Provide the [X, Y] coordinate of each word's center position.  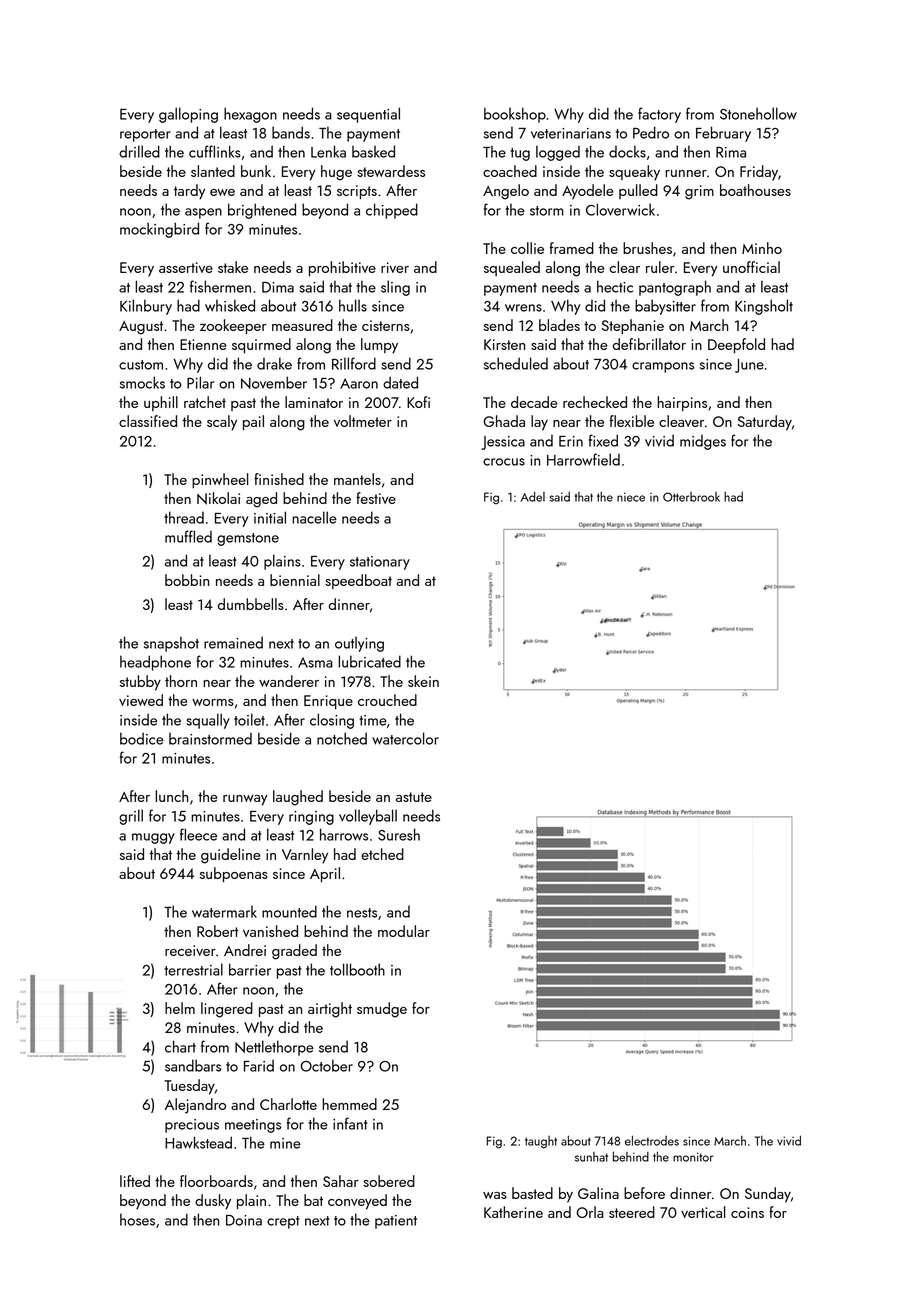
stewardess [391, 171]
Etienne [203, 344]
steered [632, 1212]
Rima [731, 152]
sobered [389, 1181]
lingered [227, 1010]
